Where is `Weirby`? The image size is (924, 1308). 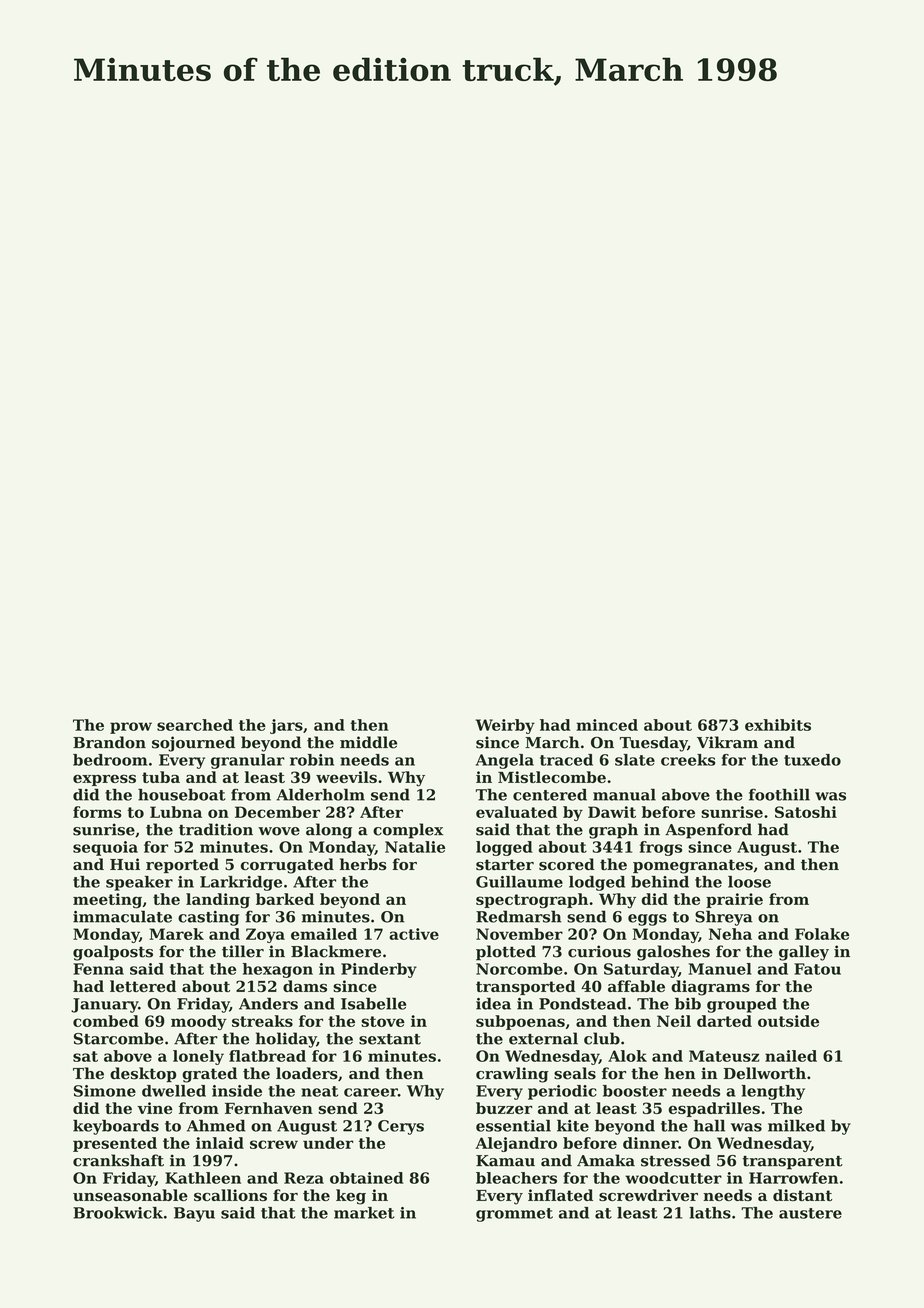 Weirby is located at coordinates (505, 726).
